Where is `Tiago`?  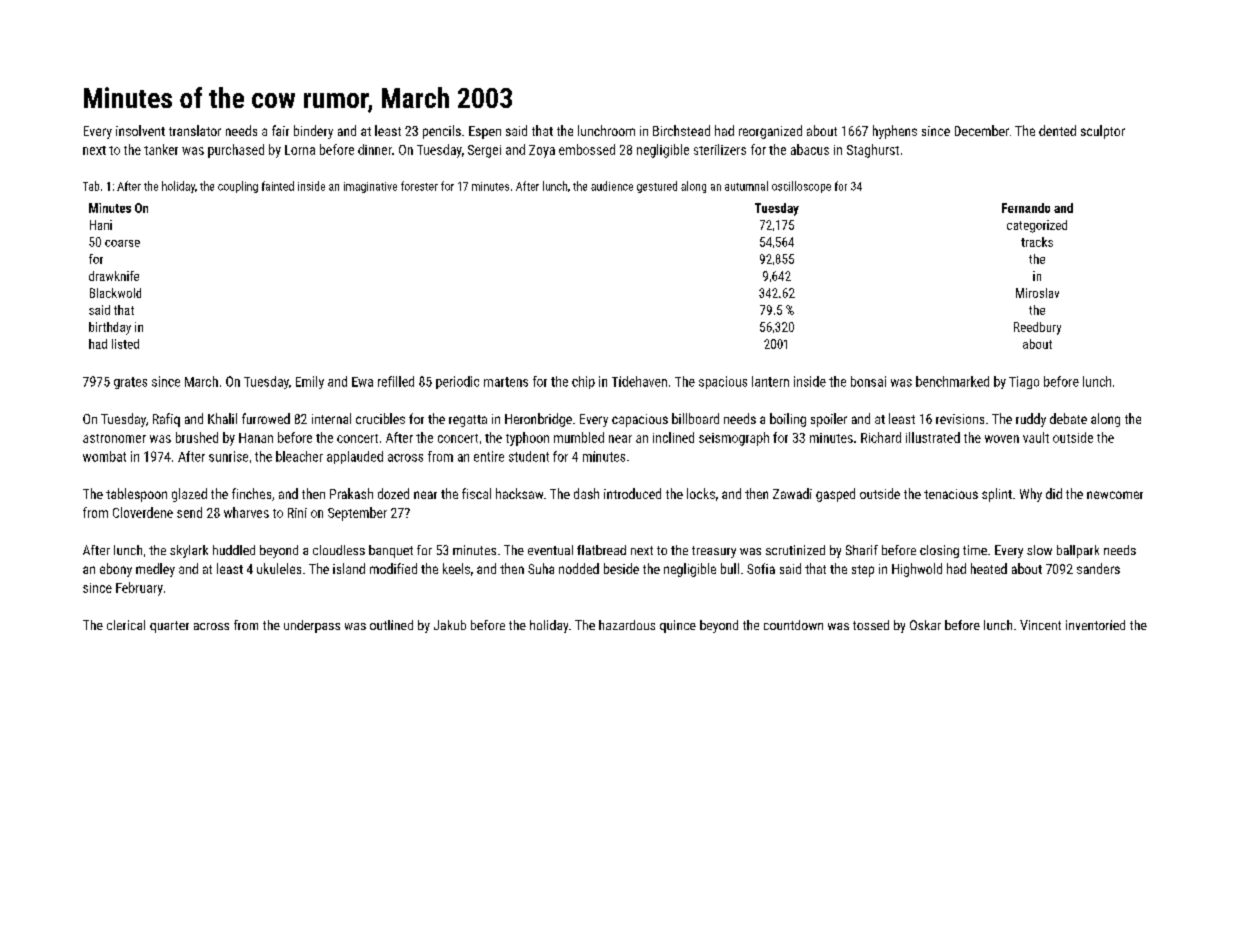
Tiago is located at coordinates (1024, 382).
